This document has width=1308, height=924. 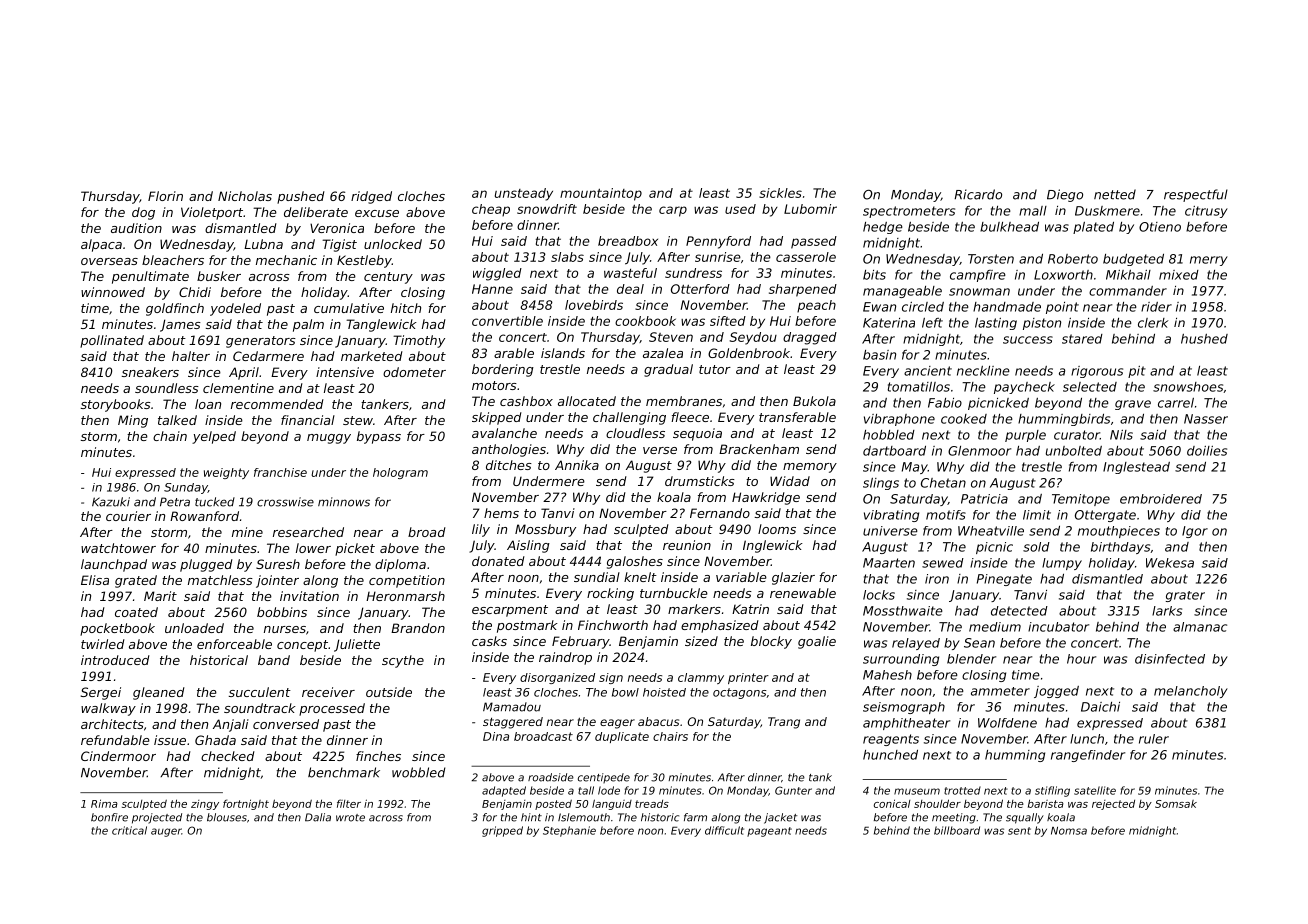 What do you see at coordinates (195, 292) in the document?
I see `Chidi` at bounding box center [195, 292].
